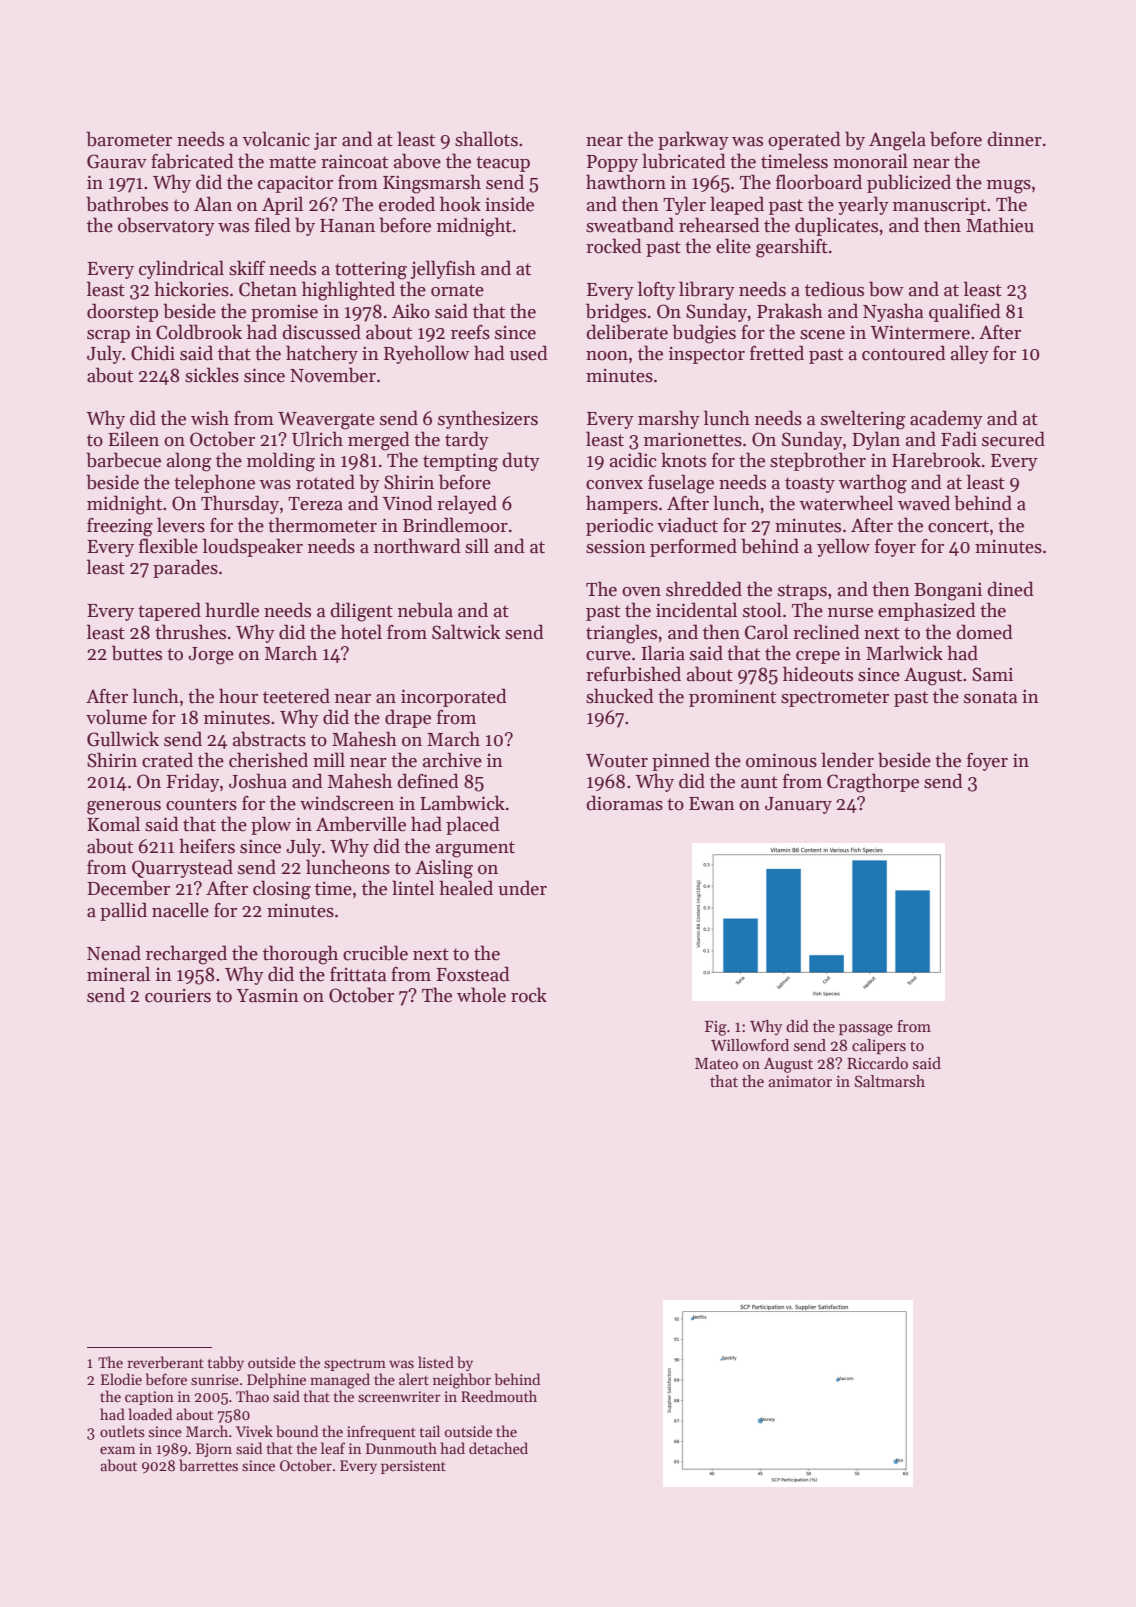 This screenshot has height=1607, width=1136. I want to click on mineral, so click(118, 974).
